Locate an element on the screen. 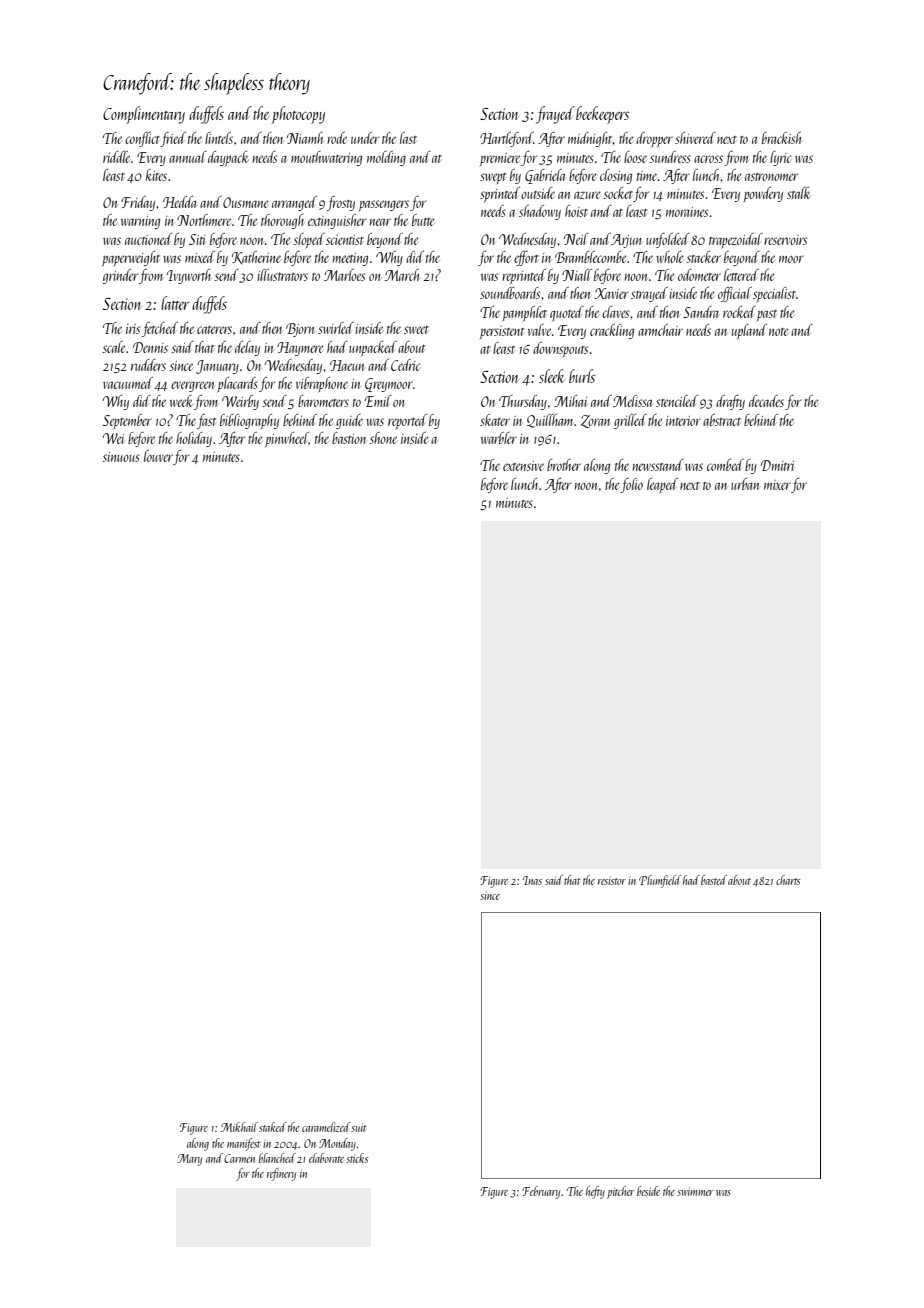 This screenshot has height=1308, width=924. specialist is located at coordinates (774, 294).
